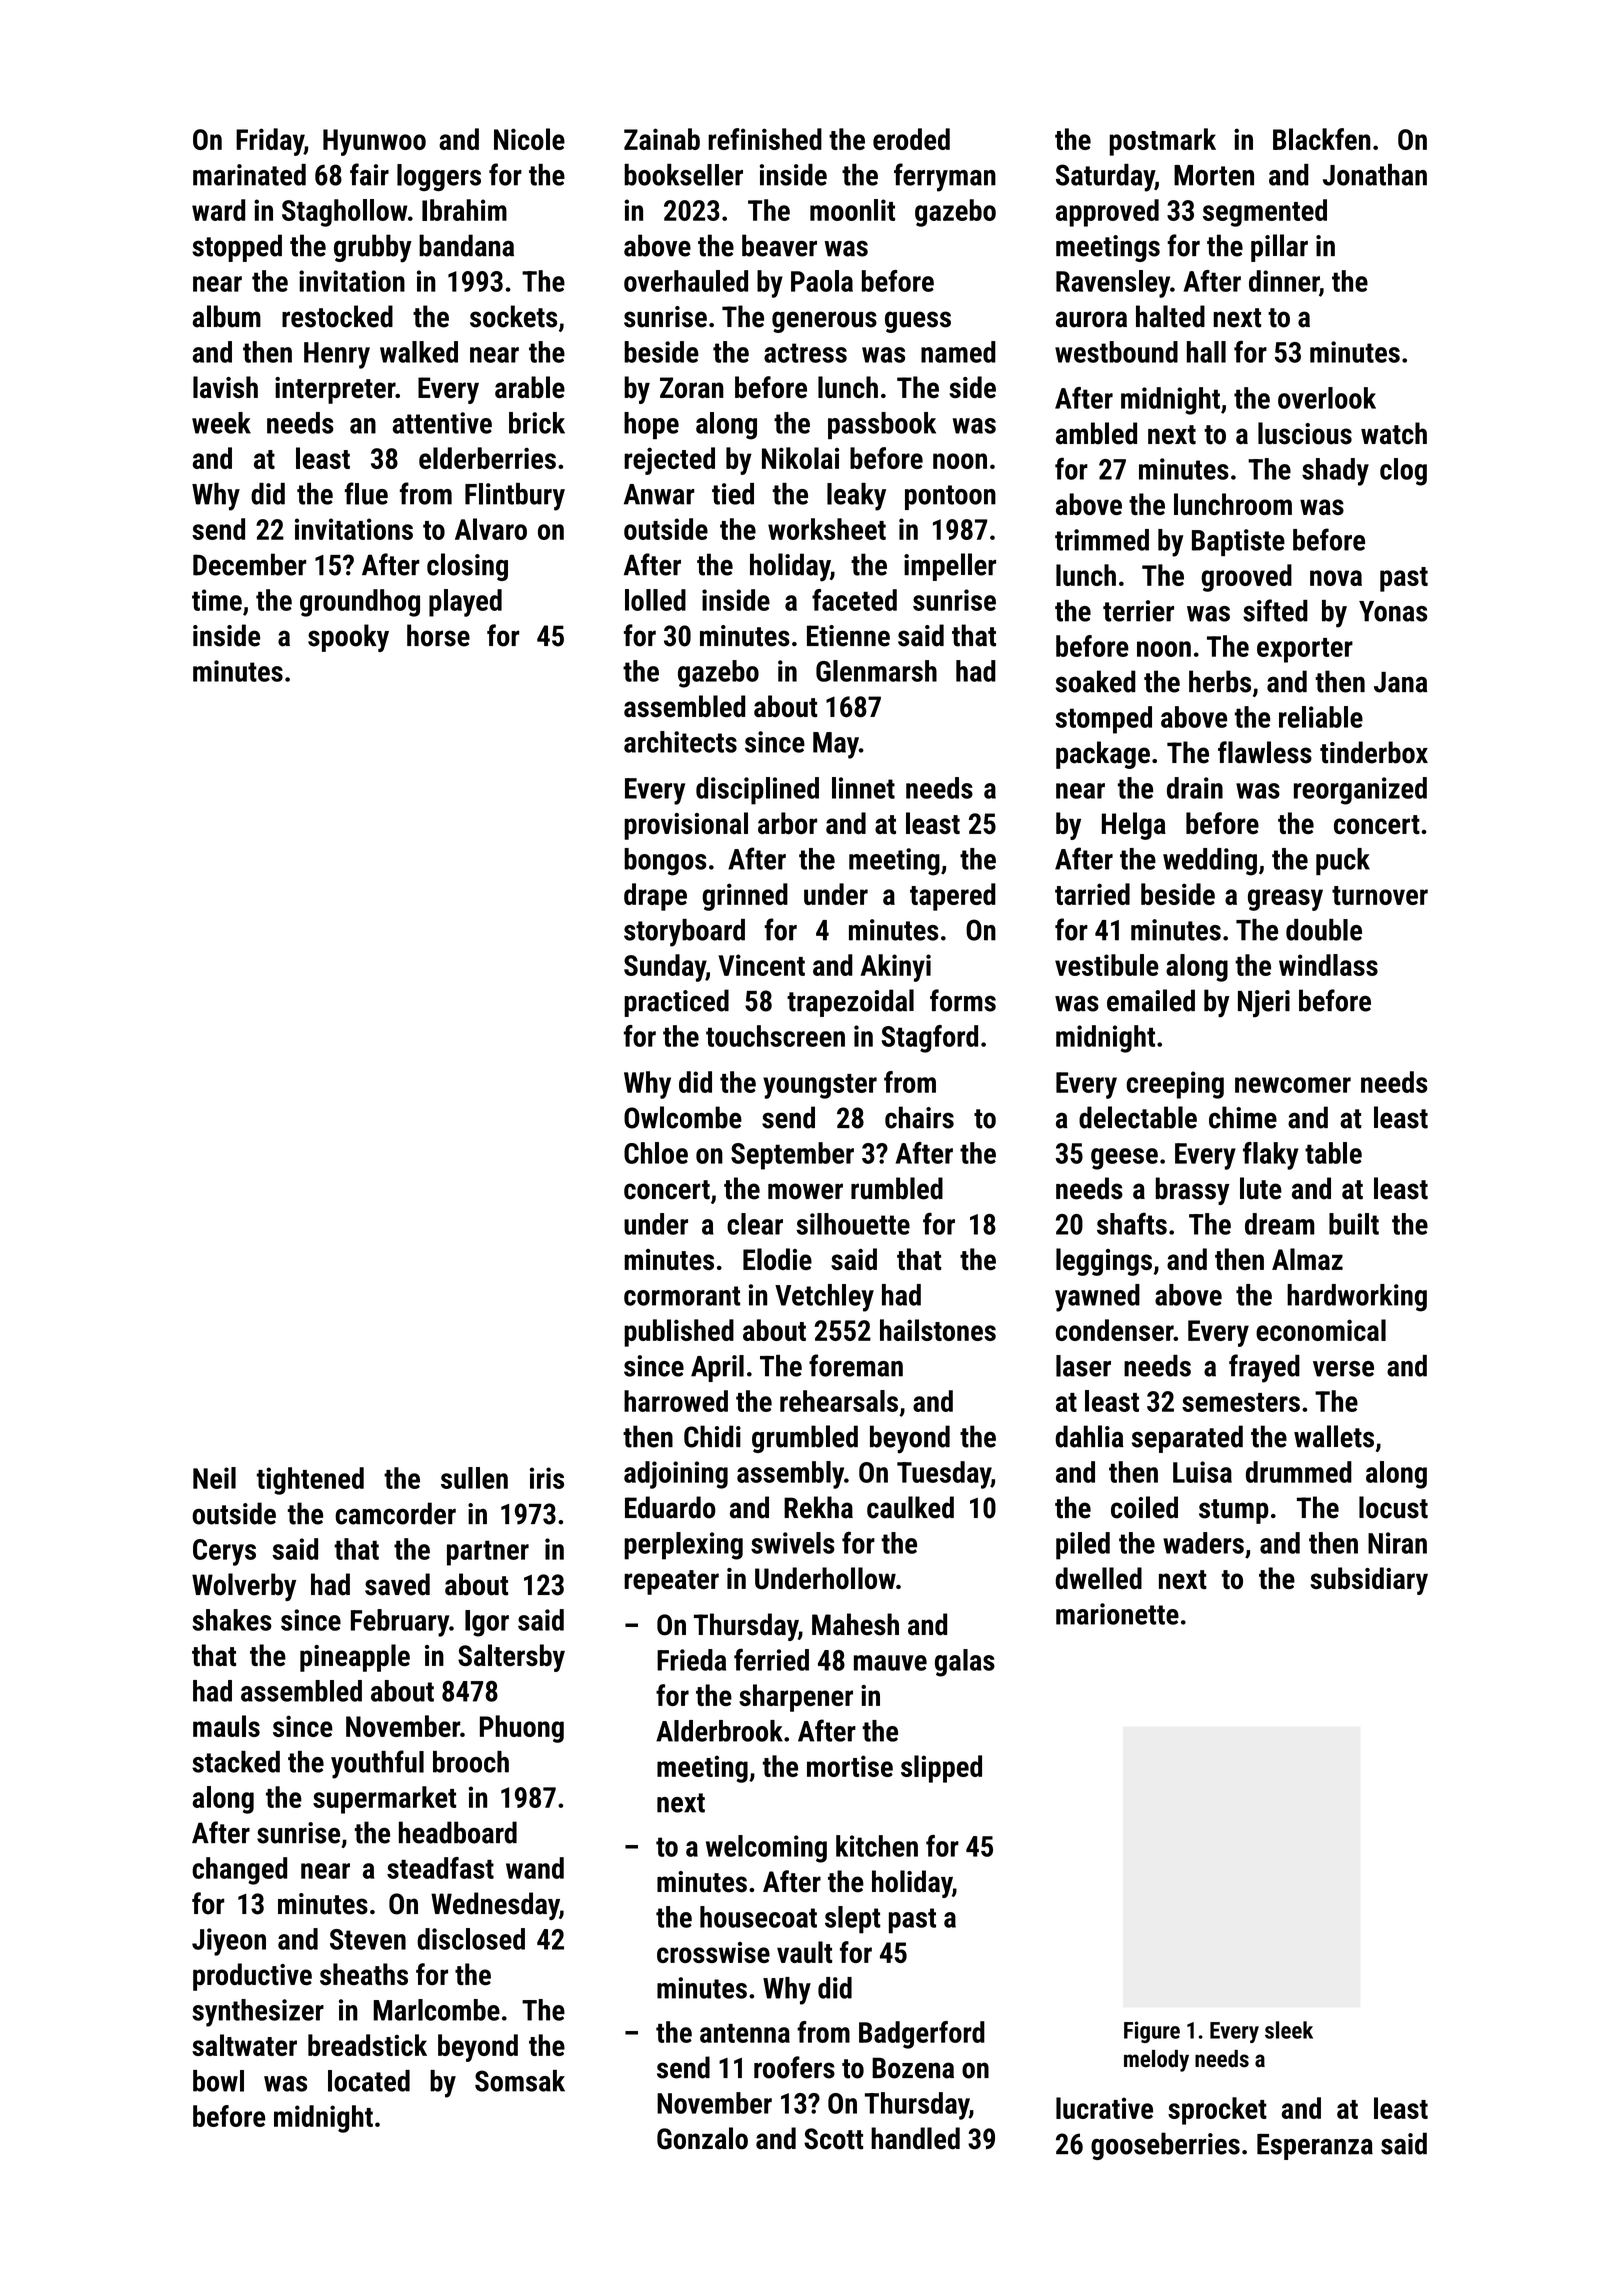 Image resolution: width=1620 pixels, height=2292 pixels. Describe the element at coordinates (547, 1478) in the screenshot. I see `iris` at that location.
